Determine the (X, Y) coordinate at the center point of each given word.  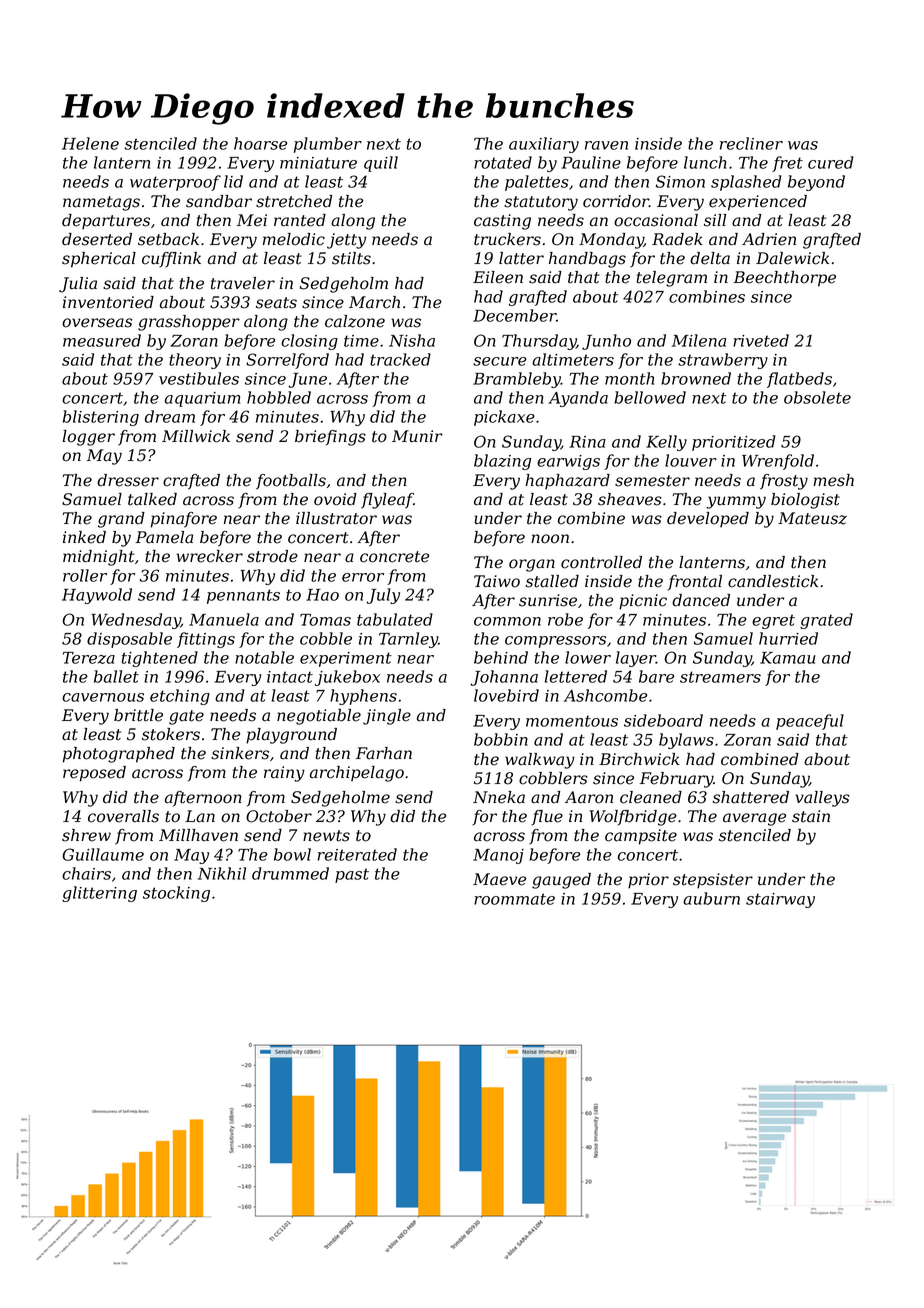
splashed (746, 183)
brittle (138, 715)
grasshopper (189, 323)
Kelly (666, 443)
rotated (503, 162)
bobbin (501, 739)
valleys (822, 799)
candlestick (773, 581)
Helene (90, 143)
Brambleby (517, 380)
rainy (284, 774)
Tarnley (408, 640)
